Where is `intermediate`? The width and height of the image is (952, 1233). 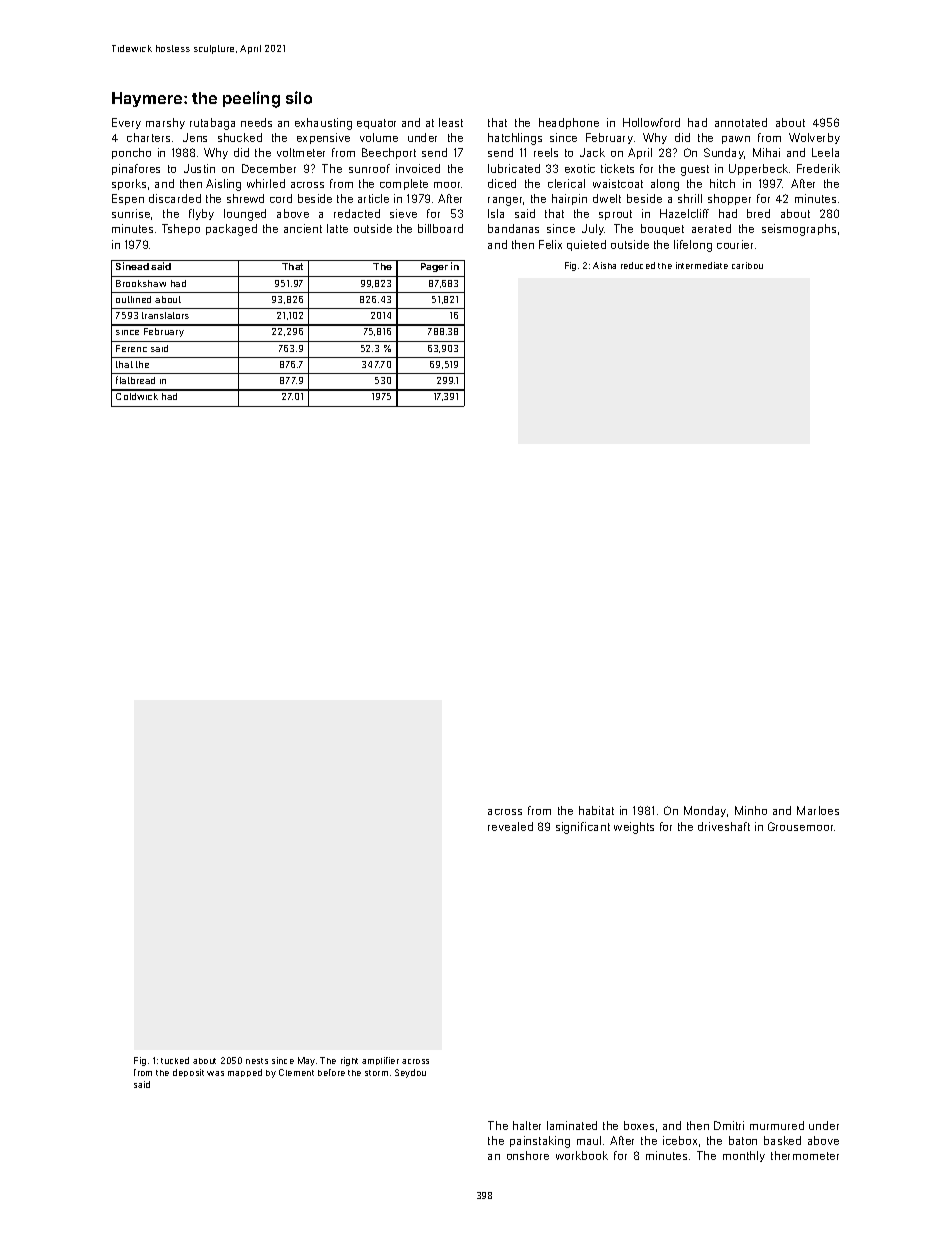
intermediate is located at coordinates (702, 265).
